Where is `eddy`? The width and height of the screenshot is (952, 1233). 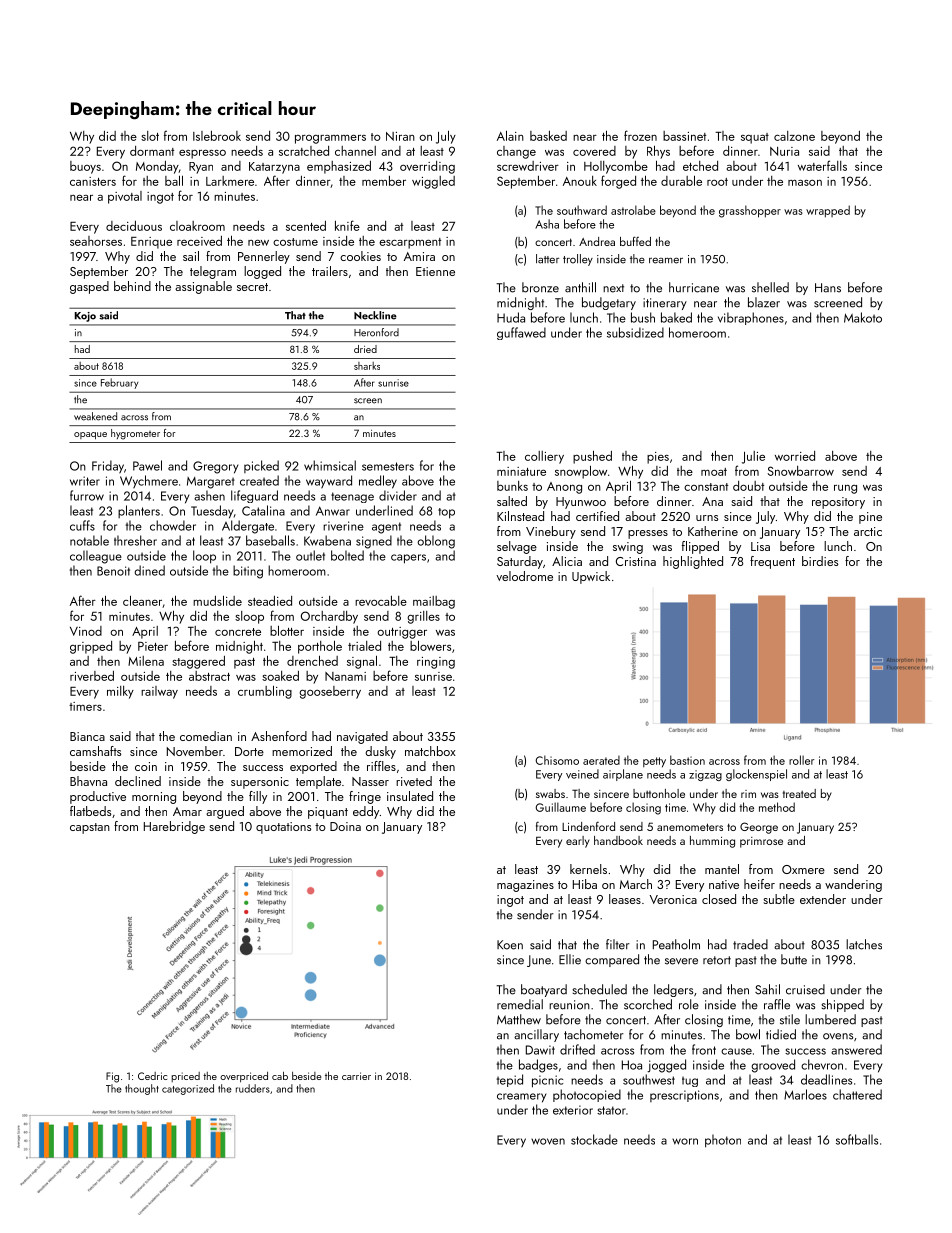
eddy is located at coordinates (366, 812).
